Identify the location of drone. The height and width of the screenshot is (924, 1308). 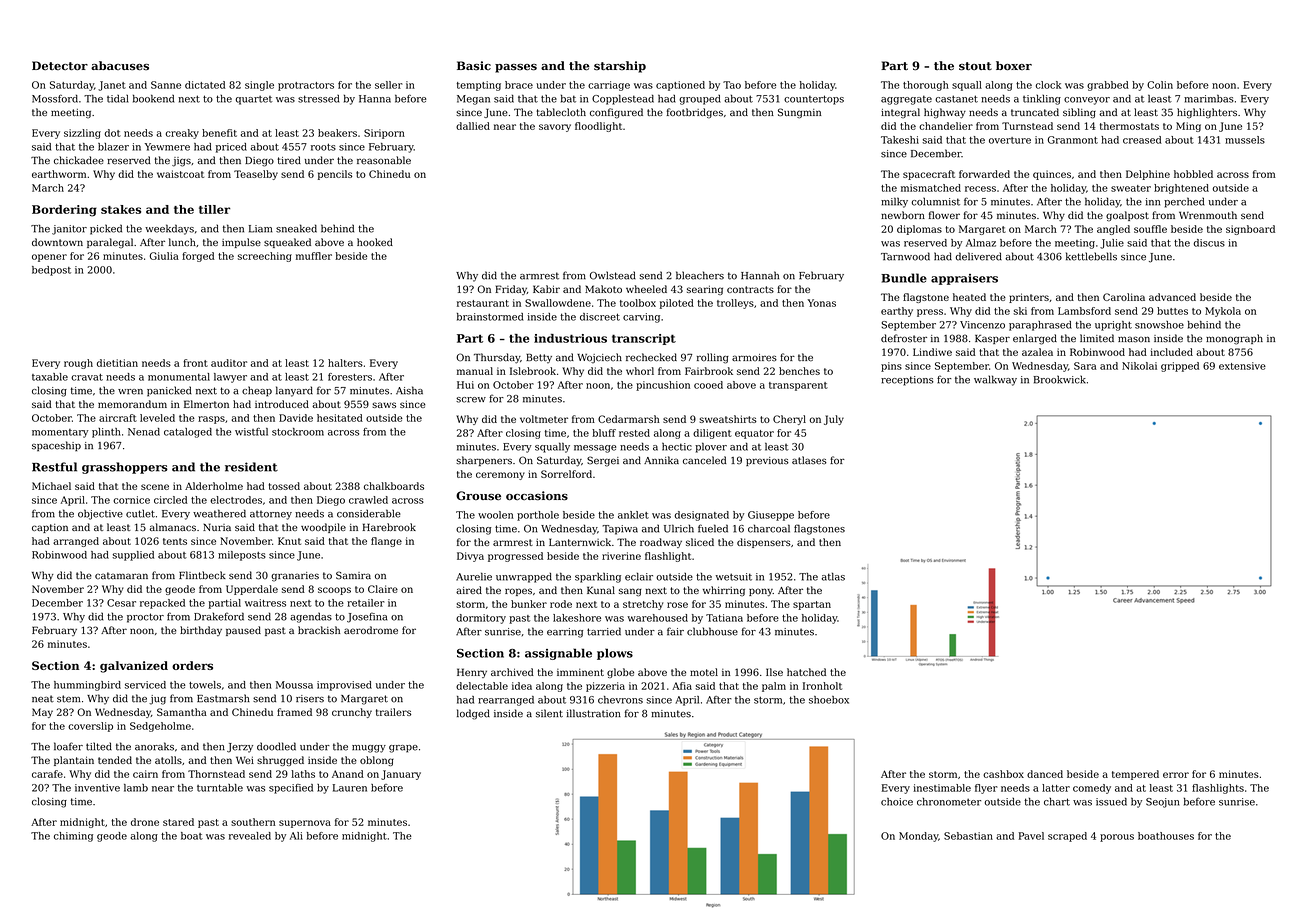
(145, 822).
